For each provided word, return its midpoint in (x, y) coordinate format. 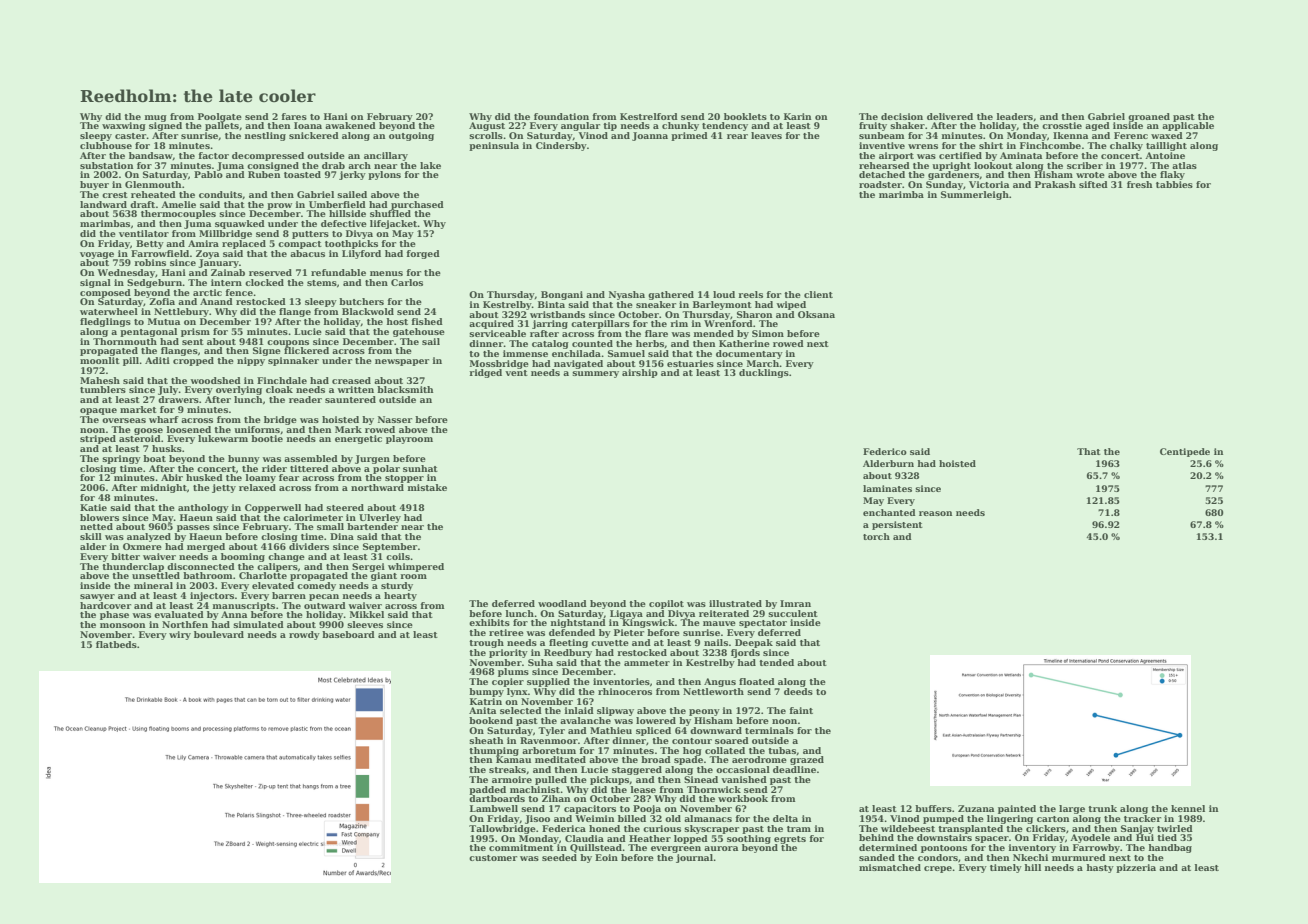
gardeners (953, 175)
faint (801, 710)
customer (493, 858)
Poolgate (220, 117)
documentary (749, 354)
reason (935, 513)
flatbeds (116, 644)
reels (750, 294)
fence (239, 292)
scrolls (486, 135)
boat (154, 458)
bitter (125, 556)
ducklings (764, 373)
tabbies (1174, 184)
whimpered (416, 567)
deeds (798, 691)
